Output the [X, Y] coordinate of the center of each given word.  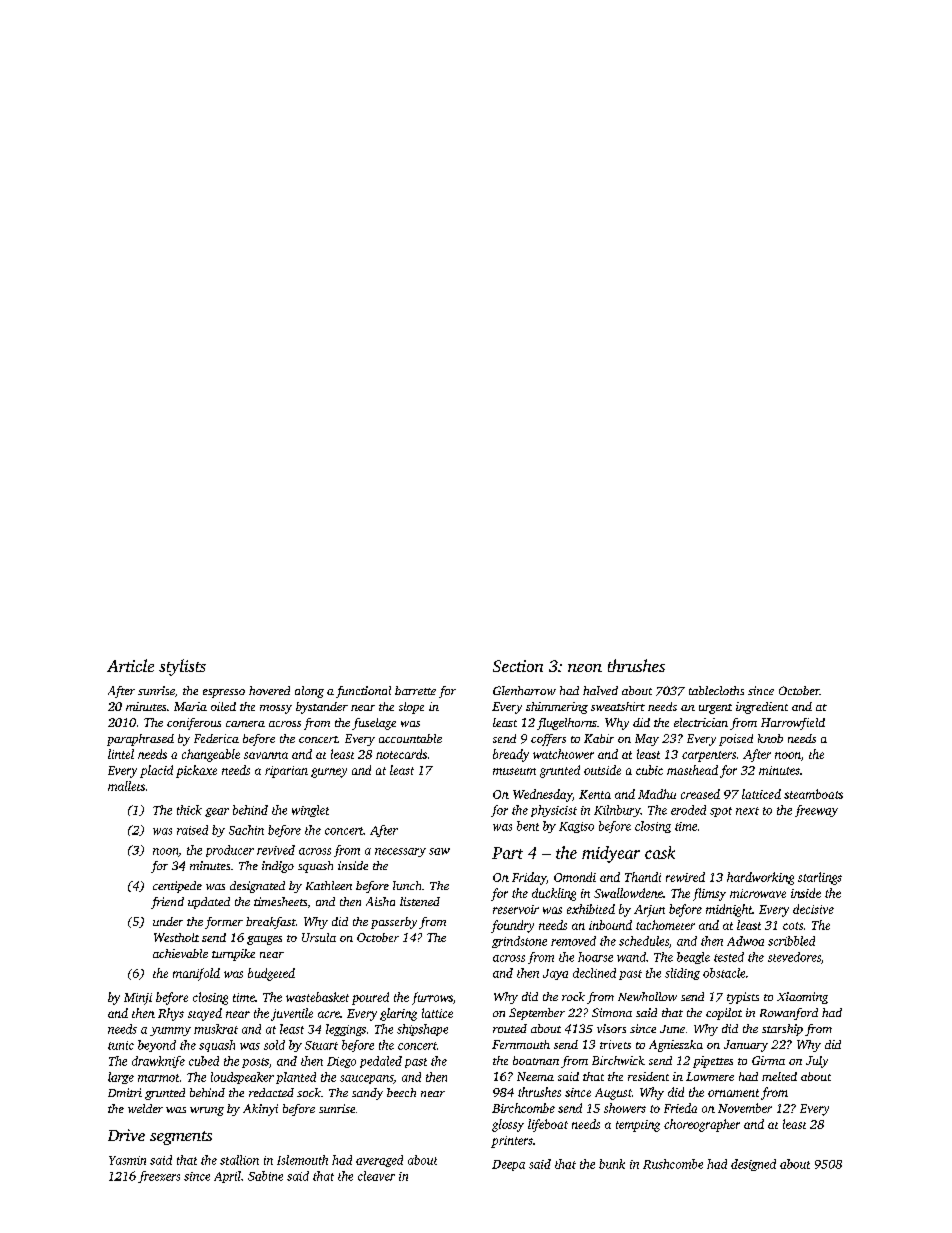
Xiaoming [802, 998]
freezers [159, 1177]
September [537, 1014]
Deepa [508, 1165]
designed [753, 1165]
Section [518, 666]
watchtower [563, 754]
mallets [126, 786]
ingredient [762, 708]
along [309, 692]
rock [573, 996]
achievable [180, 953]
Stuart [321, 1045]
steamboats [813, 794]
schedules [644, 941]
